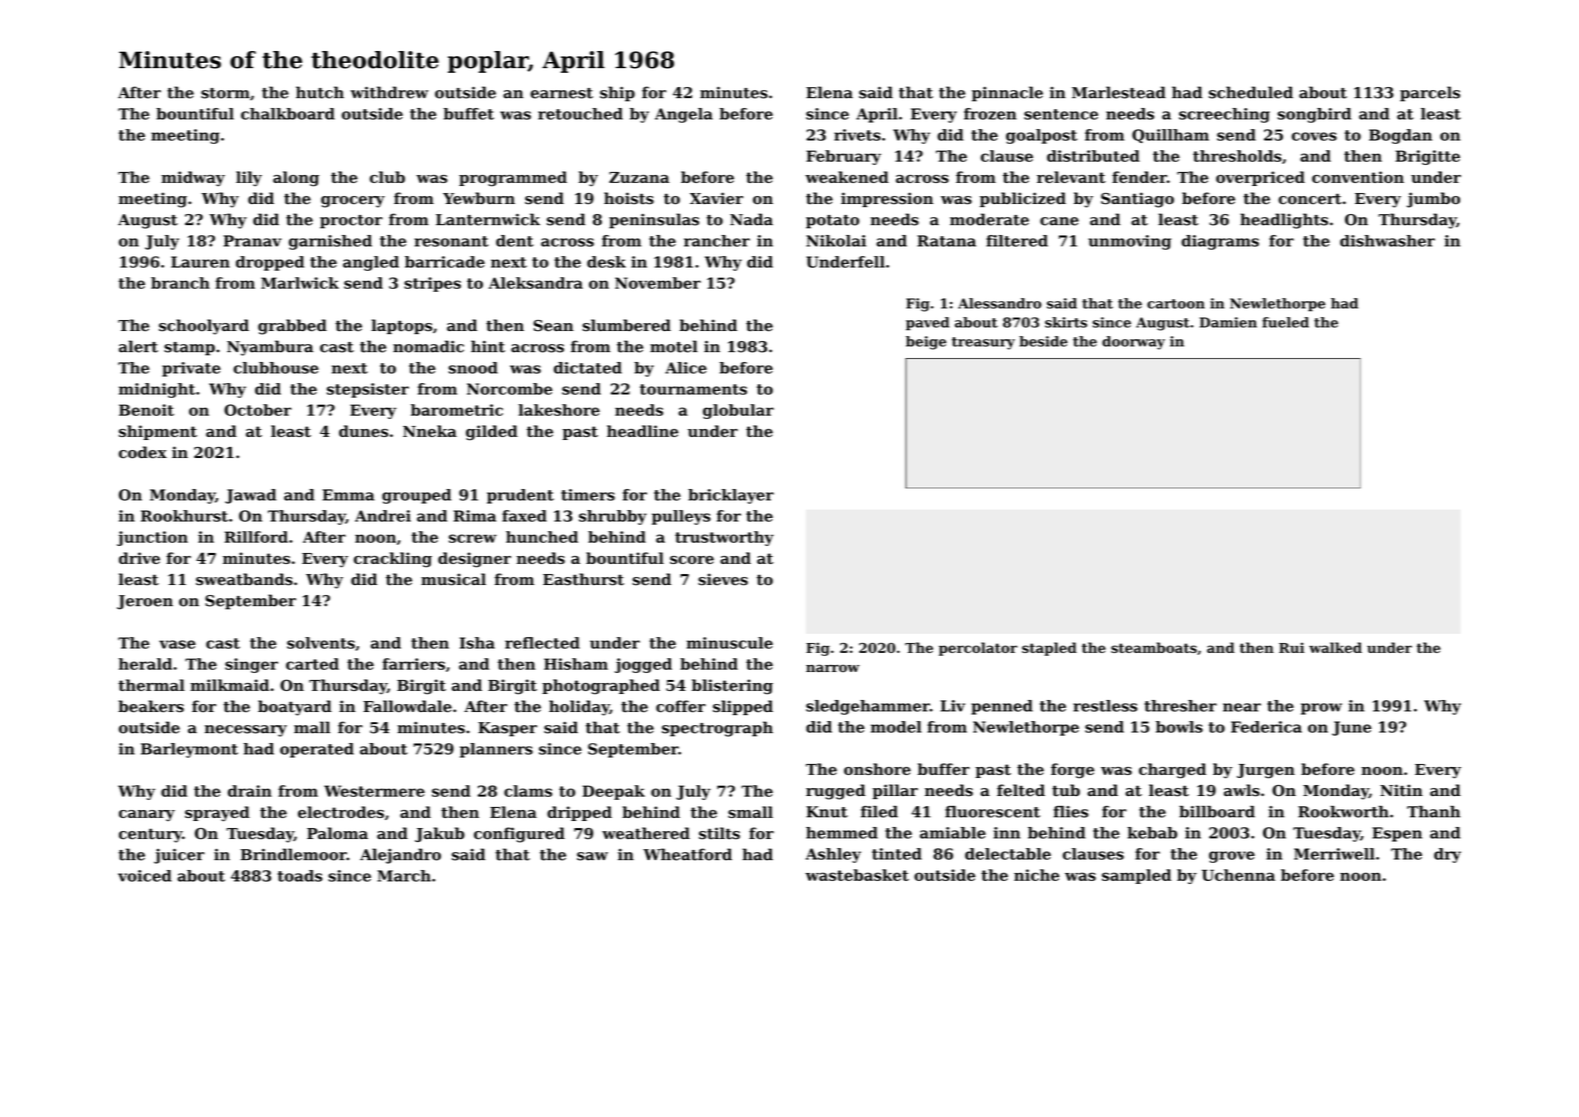 This image has width=1579, height=1117. I want to click on November, so click(658, 283).
